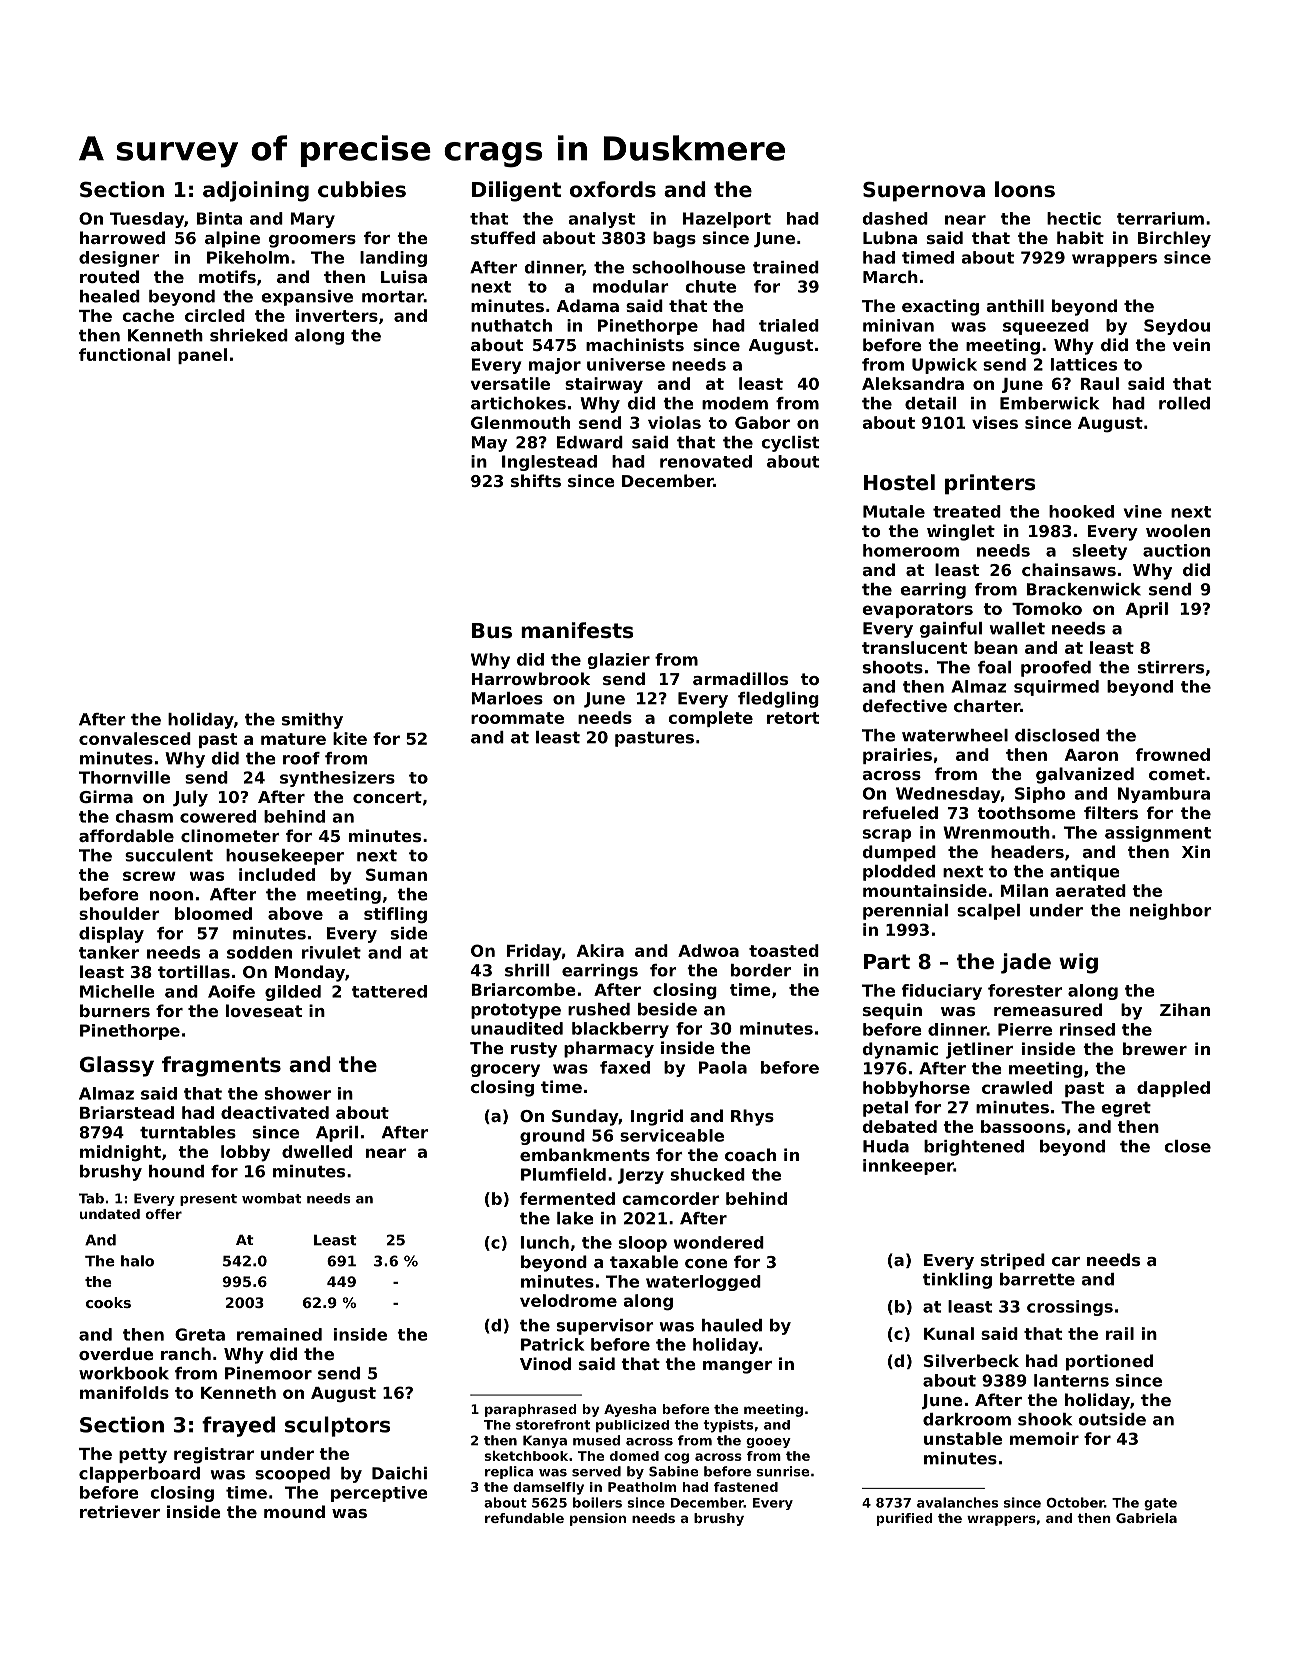  I want to click on Part, so click(887, 962).
